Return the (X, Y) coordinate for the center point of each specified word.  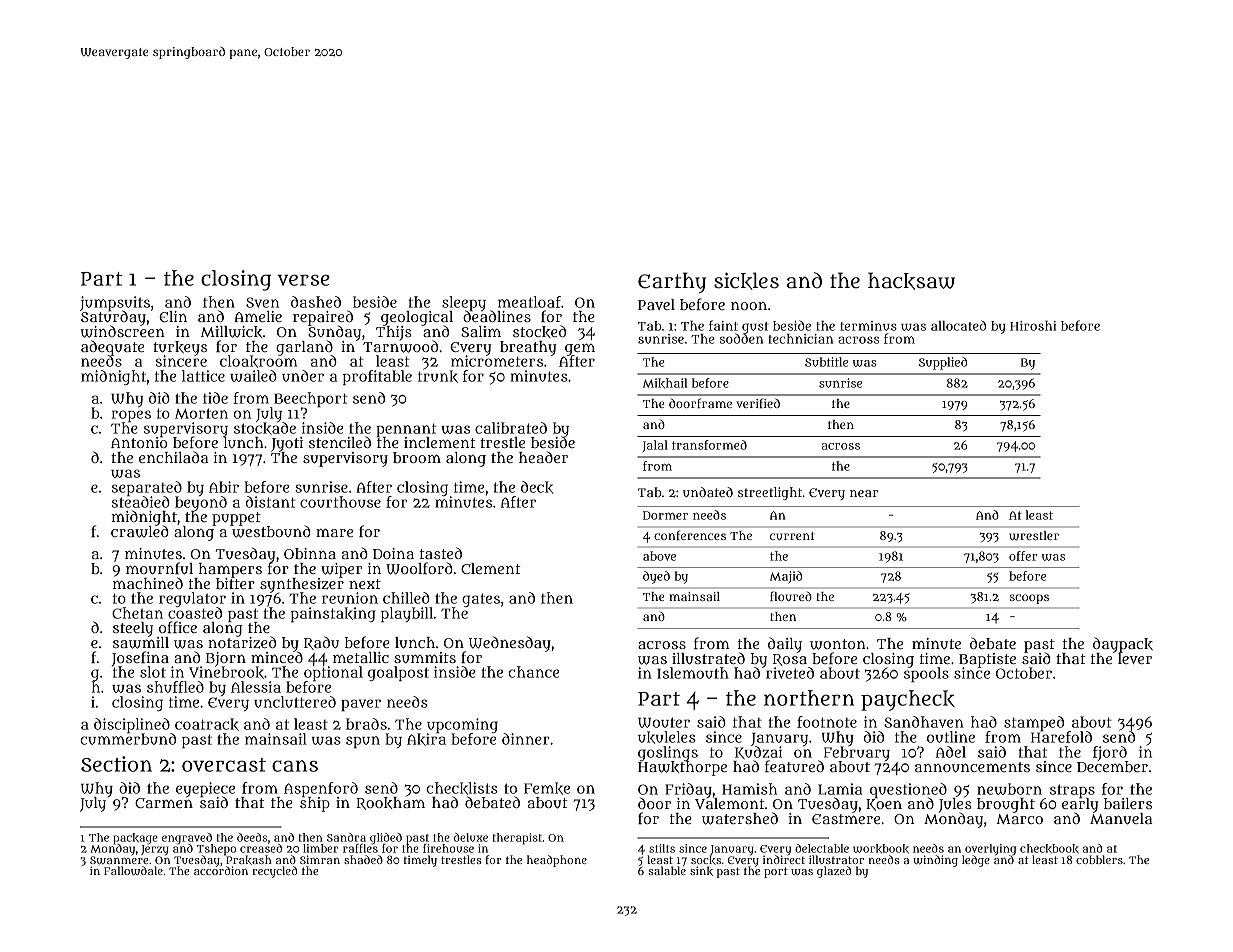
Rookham (390, 803)
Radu (321, 643)
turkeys (180, 348)
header (543, 457)
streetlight (770, 493)
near (864, 493)
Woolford (419, 568)
